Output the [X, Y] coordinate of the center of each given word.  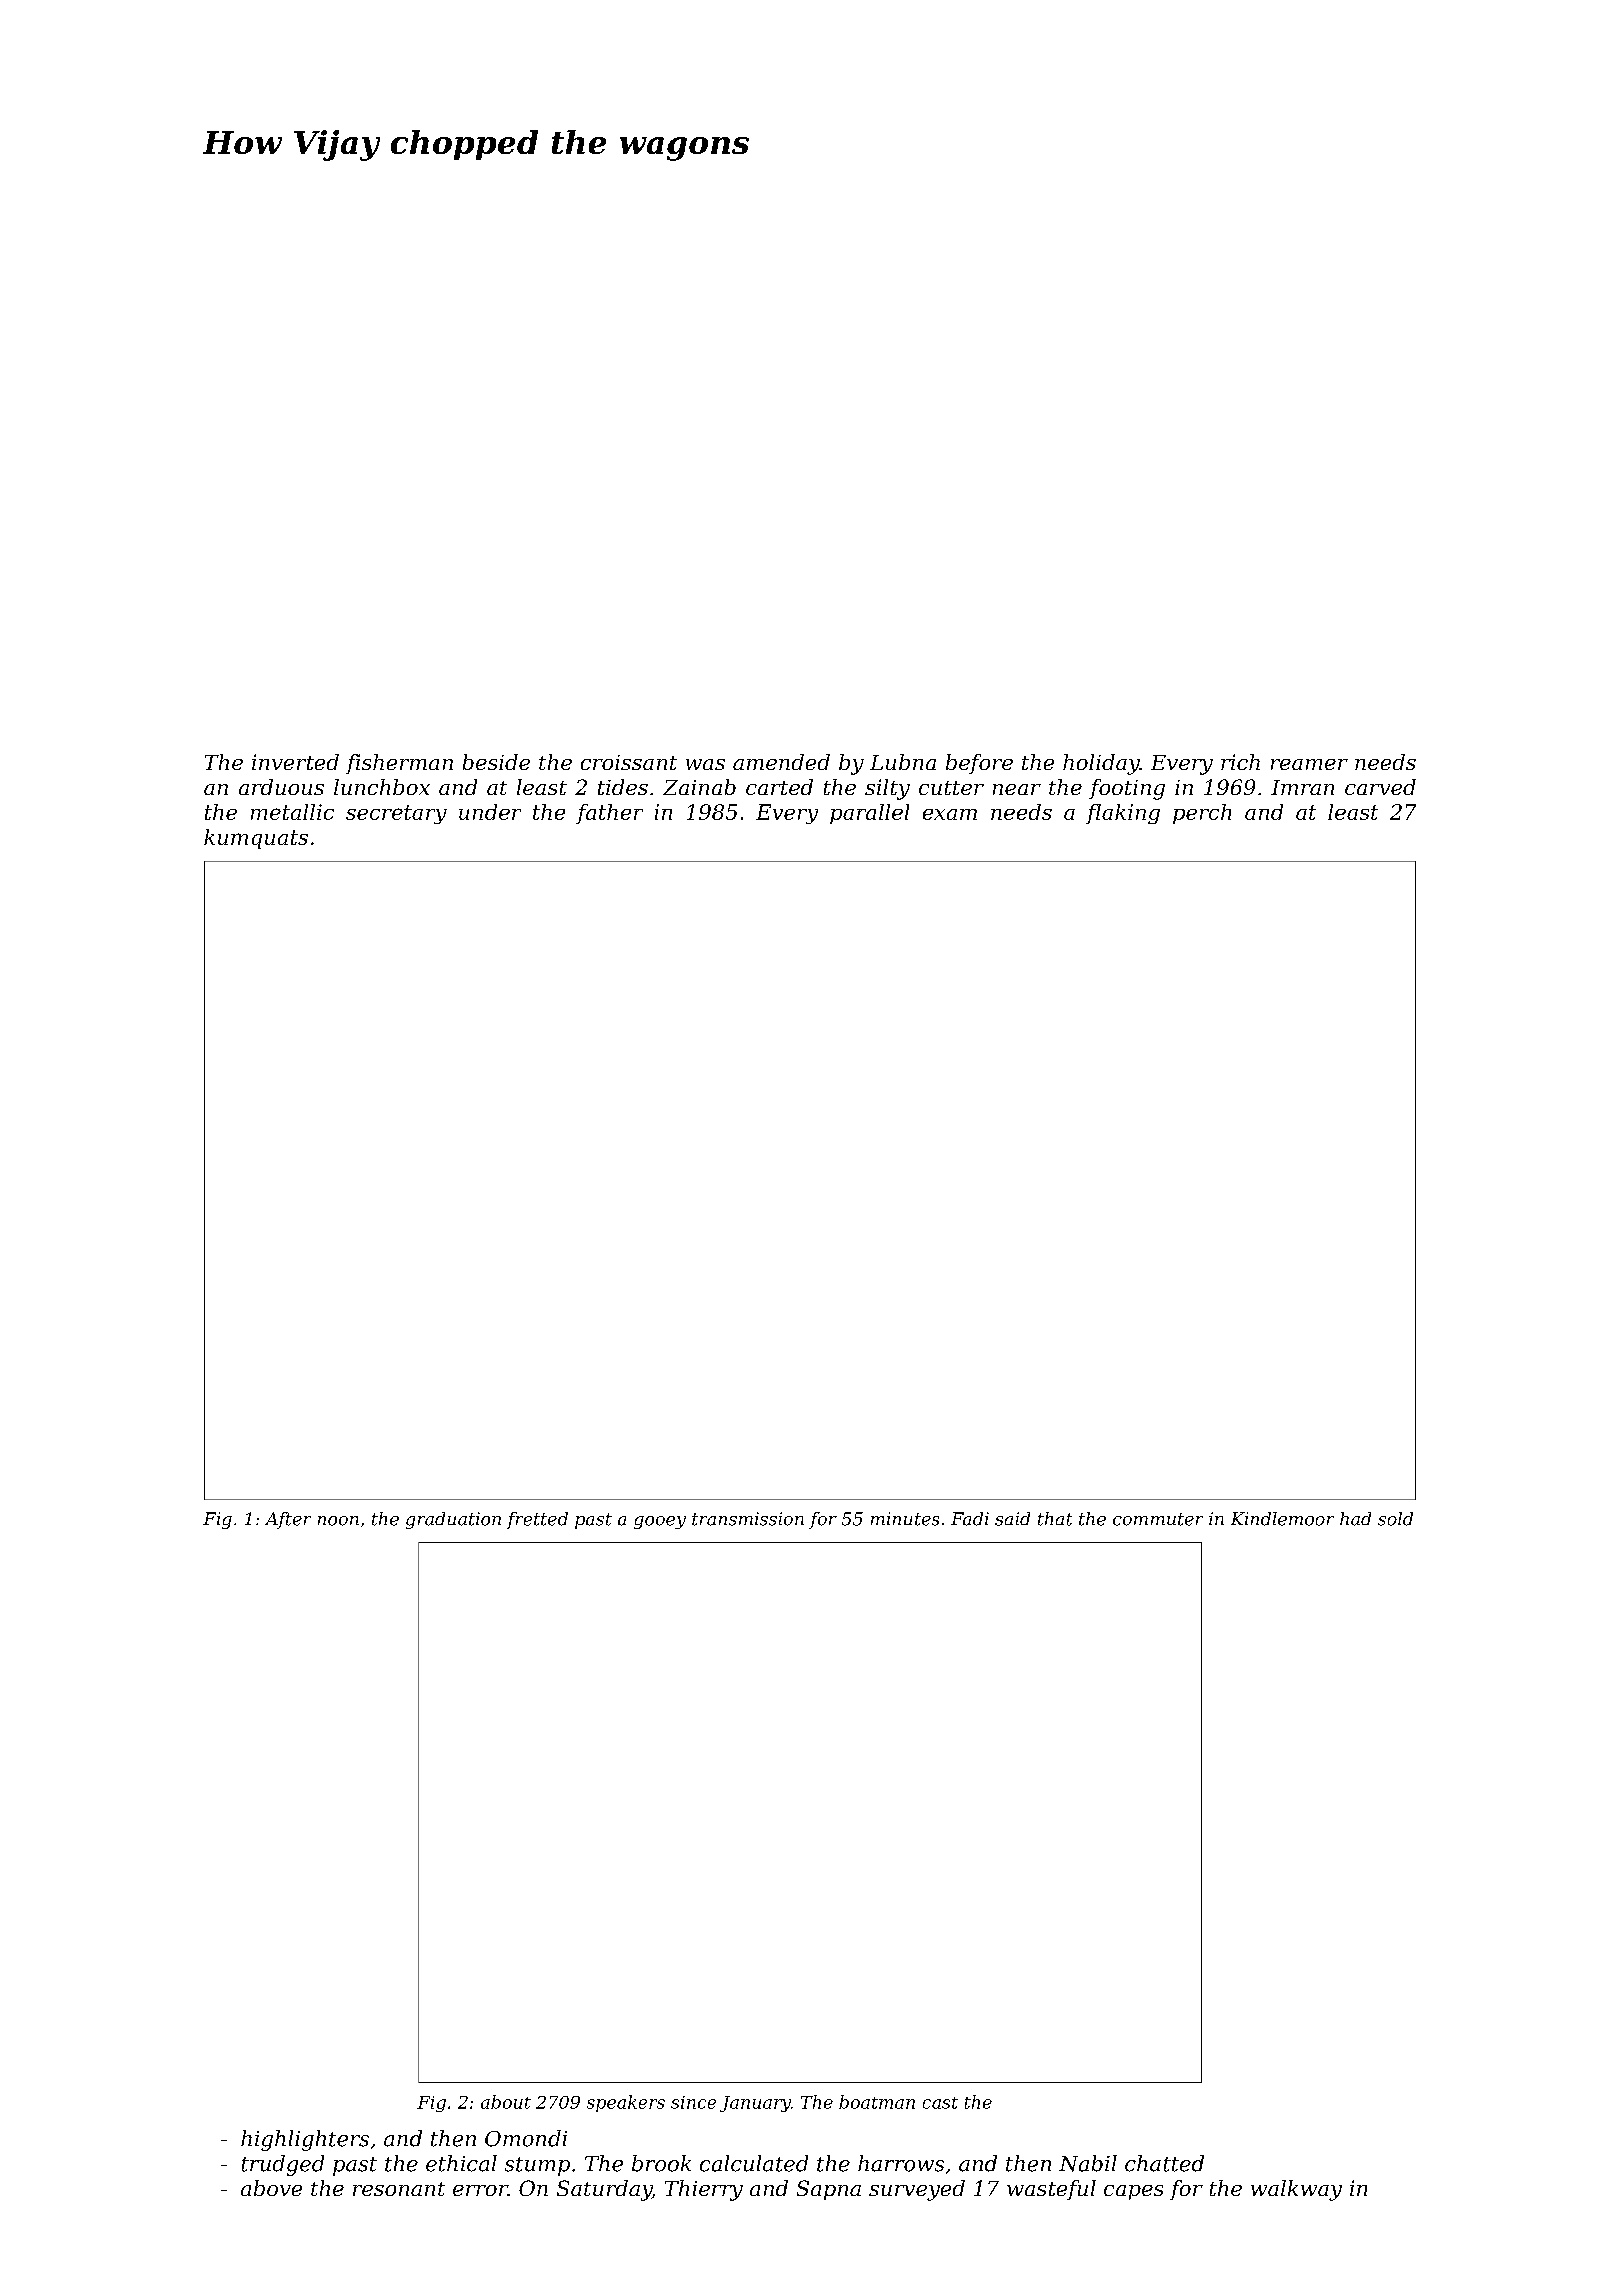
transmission [748, 1519]
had [1355, 1519]
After [288, 1520]
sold [1395, 1519]
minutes [905, 1519]
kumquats [256, 839]
